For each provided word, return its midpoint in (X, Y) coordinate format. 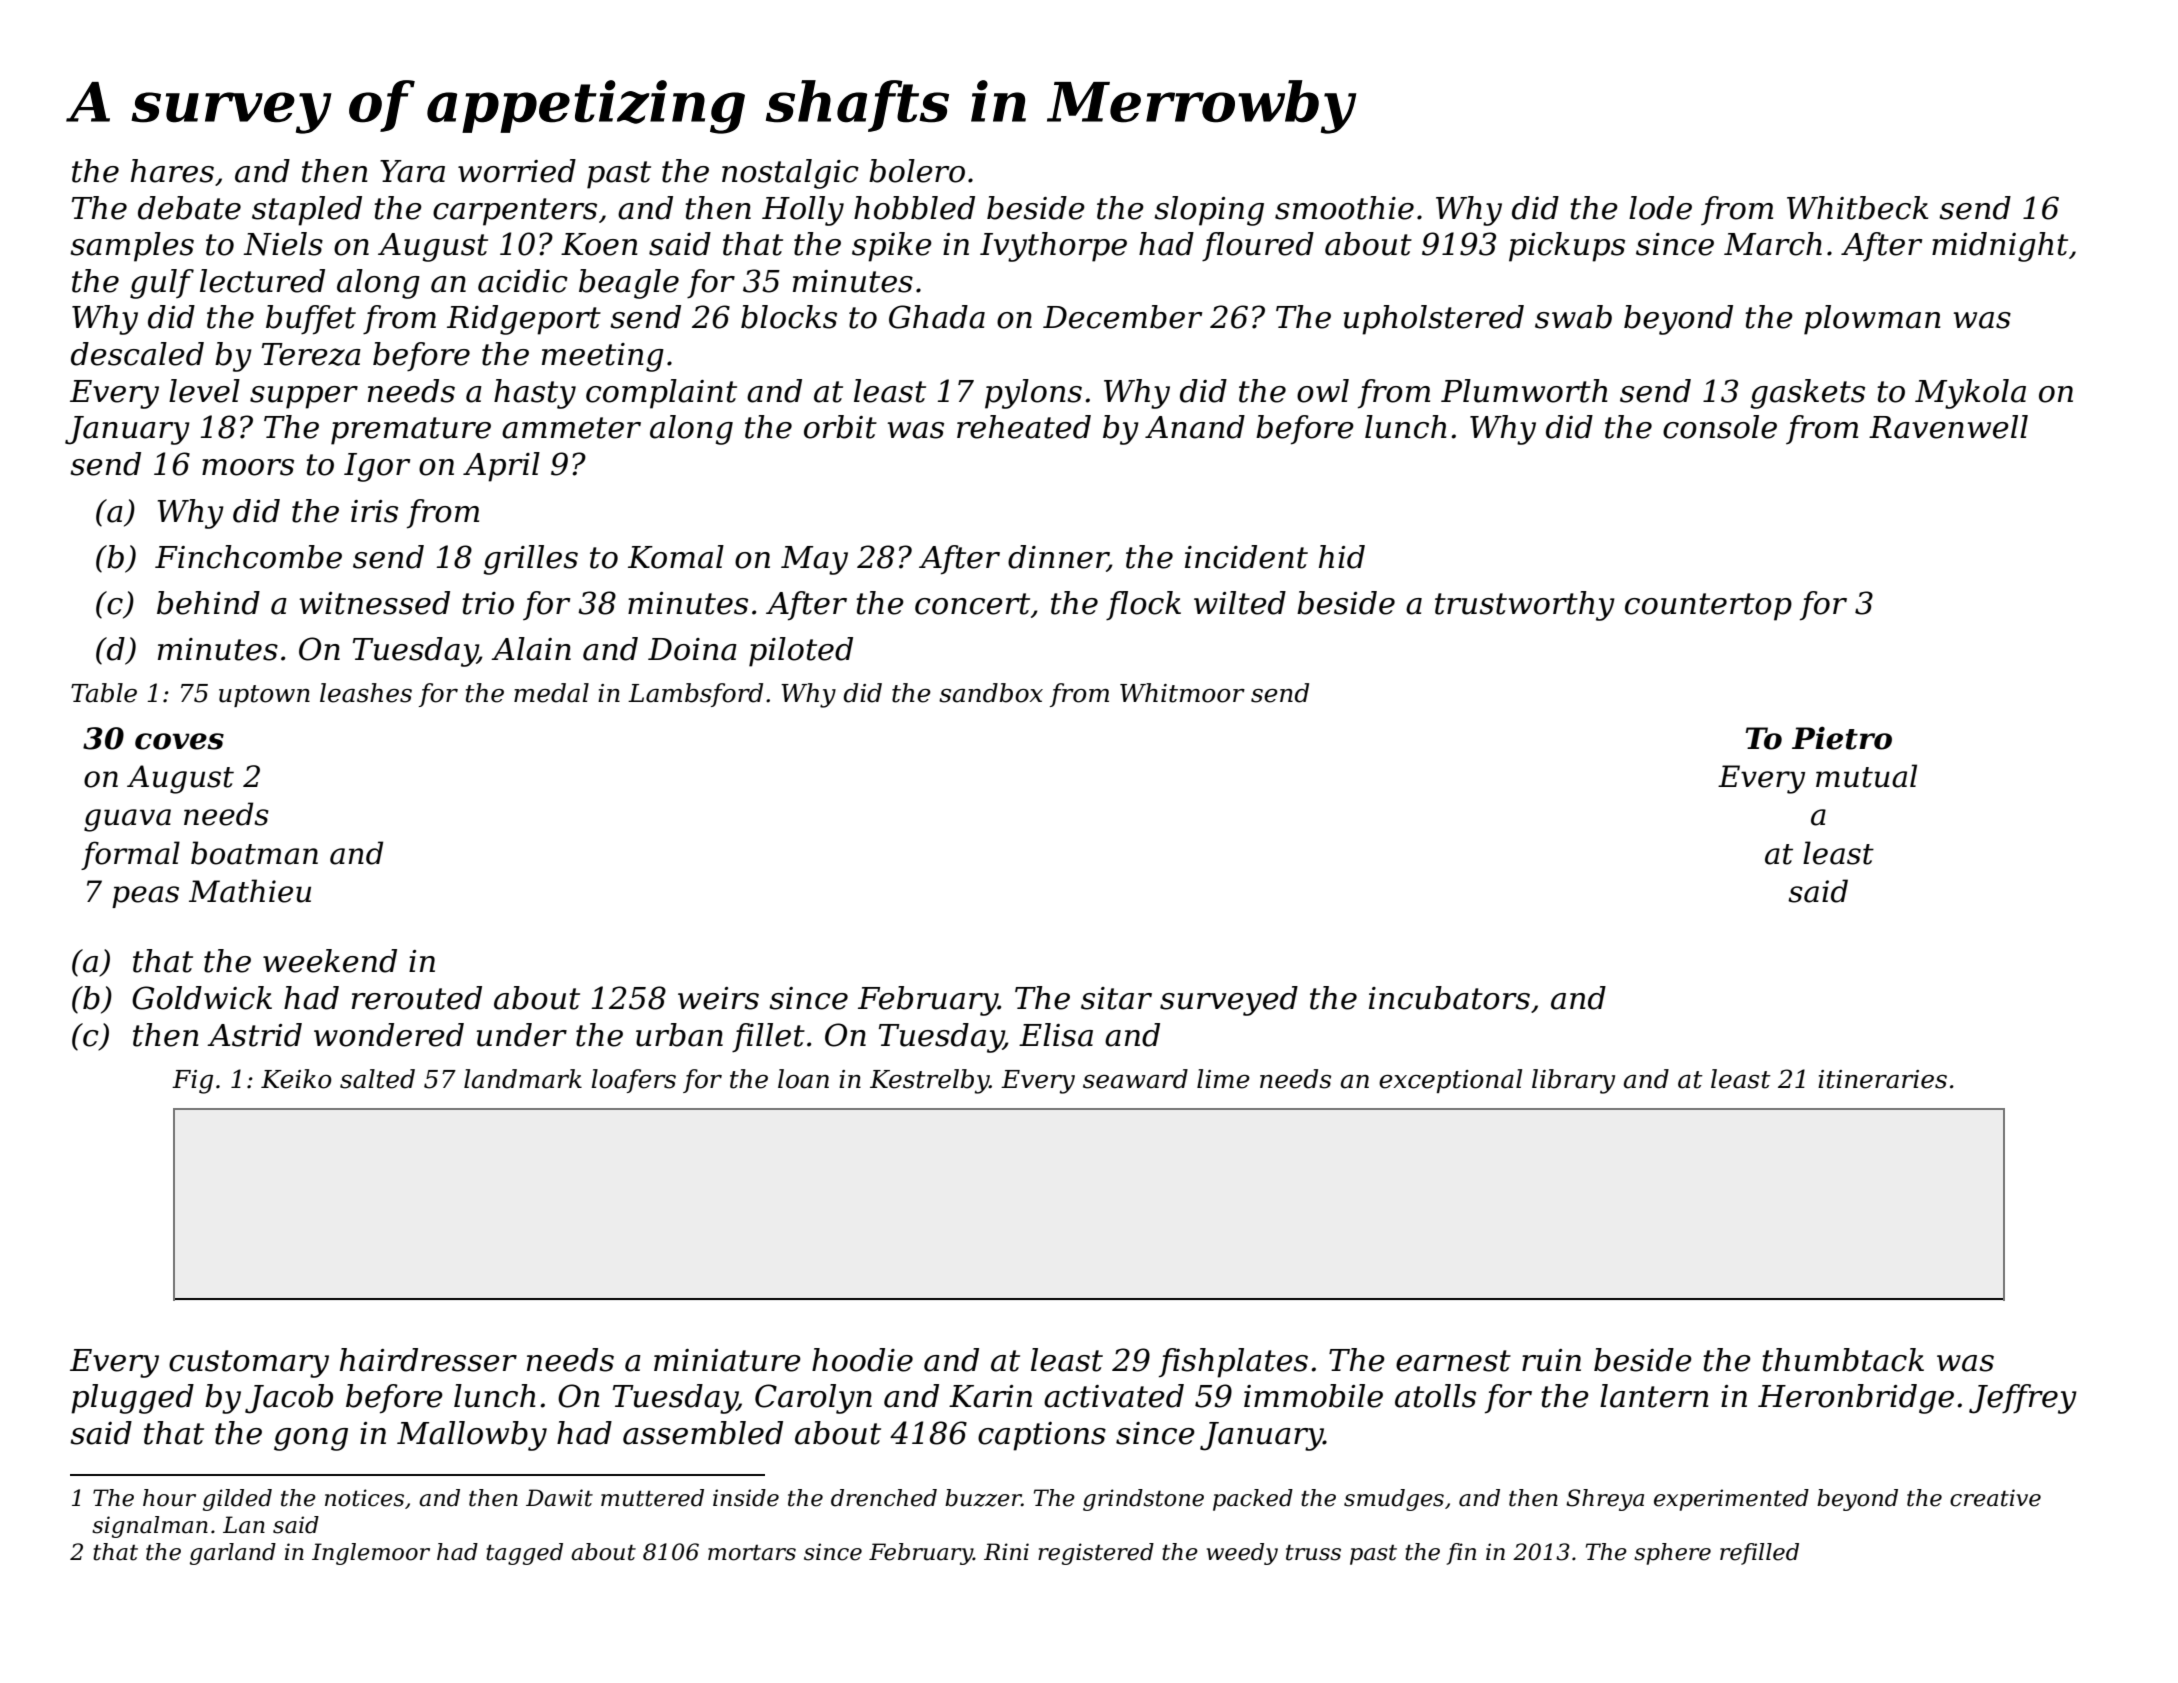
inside (746, 1498)
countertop (1708, 607)
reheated (1024, 427)
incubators (1449, 998)
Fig (192, 1082)
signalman (150, 1527)
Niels (283, 244)
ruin (1551, 1360)
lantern (1654, 1396)
